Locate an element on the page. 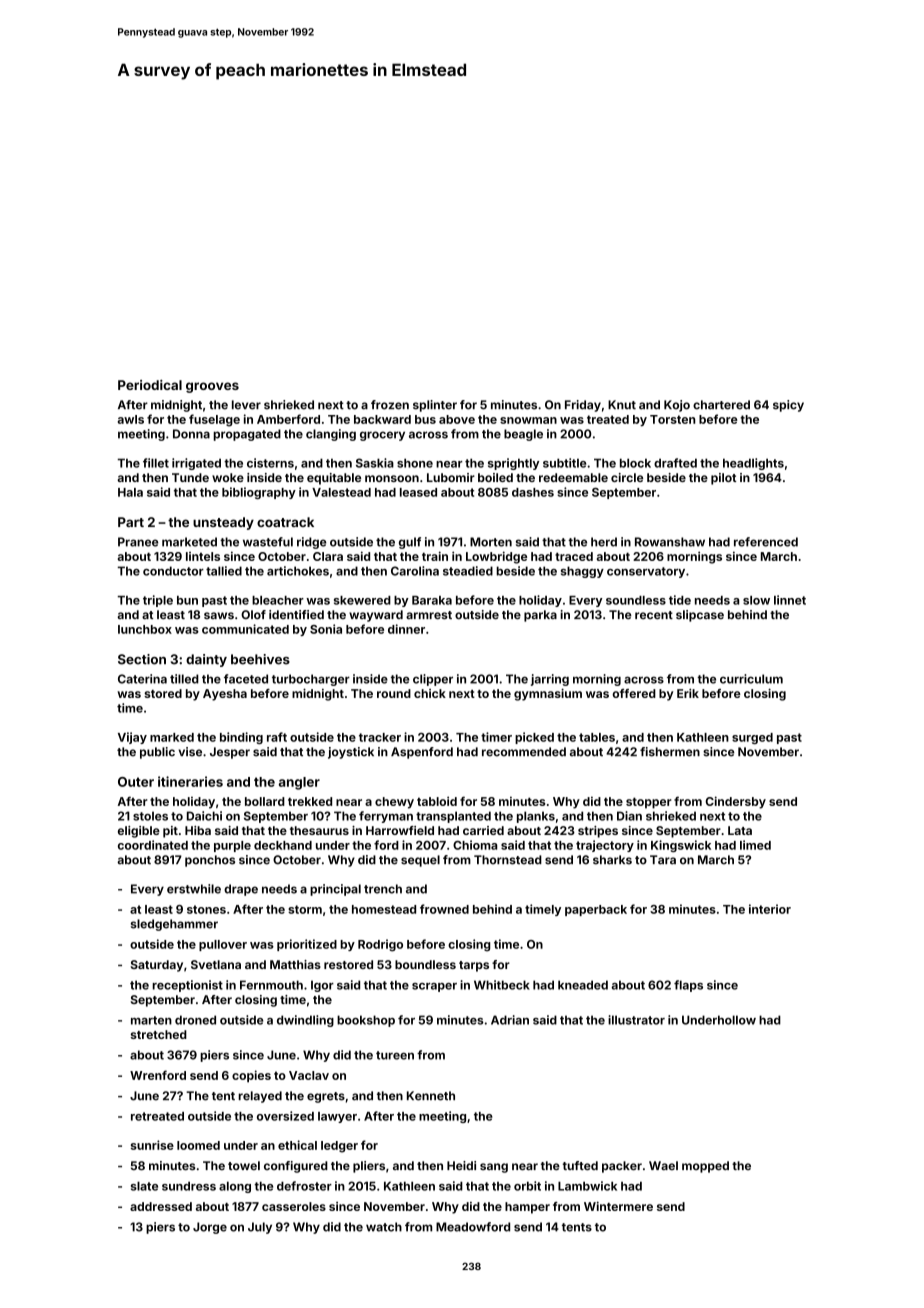 The height and width of the image is (1308, 924). wayward is located at coordinates (376, 616).
